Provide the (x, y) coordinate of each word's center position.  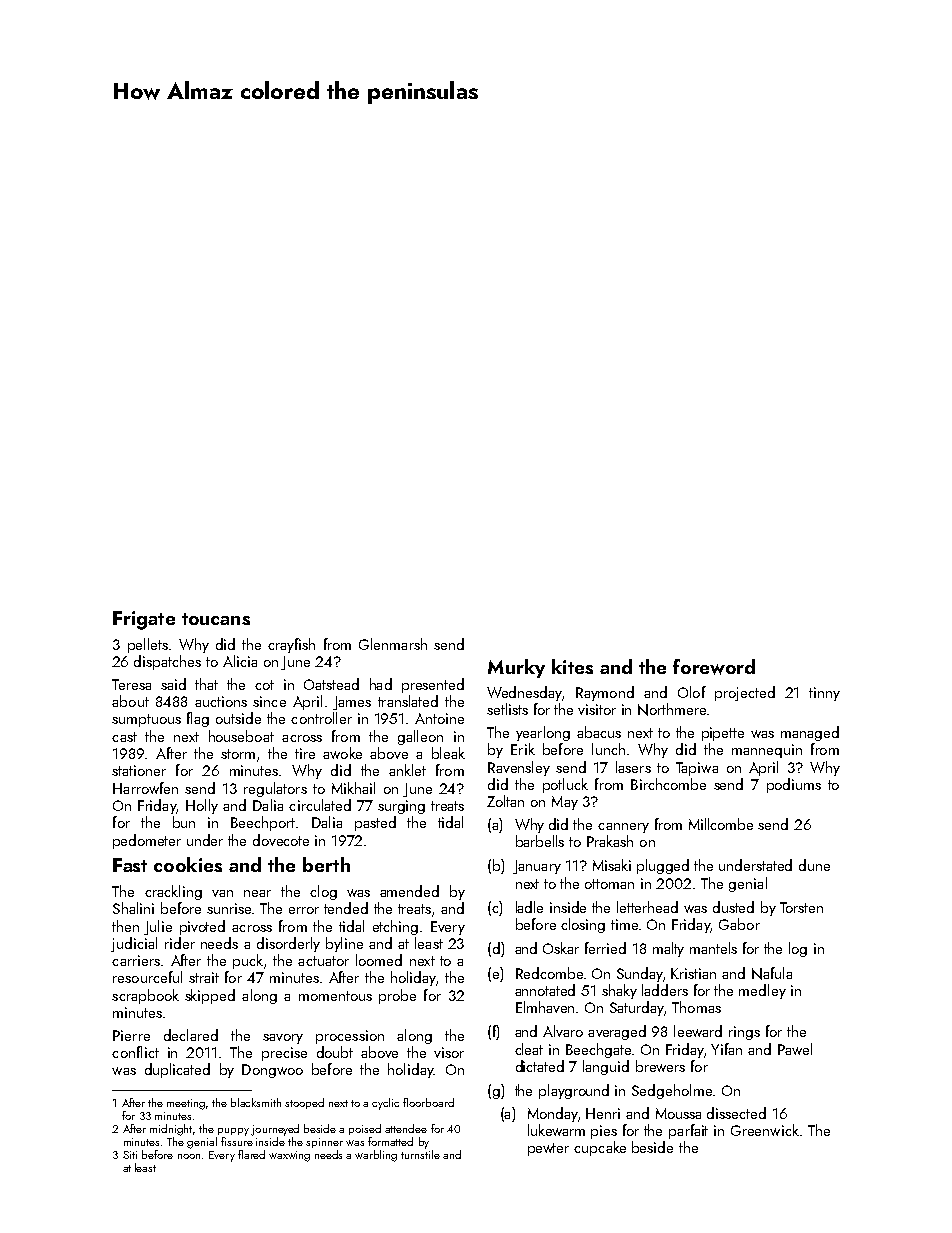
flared (251, 1154)
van (222, 893)
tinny (824, 694)
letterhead (647, 907)
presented (433, 685)
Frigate (144, 620)
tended (346, 908)
